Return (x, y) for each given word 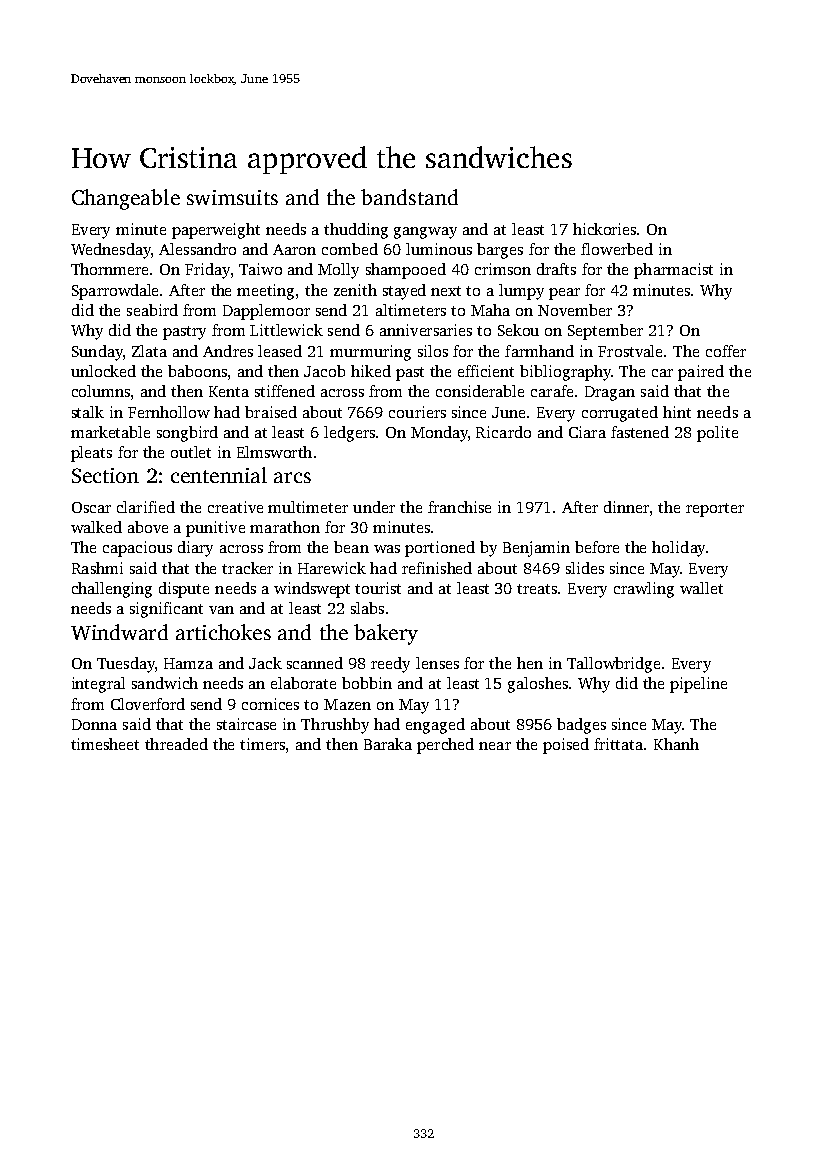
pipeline (698, 685)
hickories (605, 229)
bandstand (409, 197)
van (221, 610)
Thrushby (335, 726)
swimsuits (232, 197)
